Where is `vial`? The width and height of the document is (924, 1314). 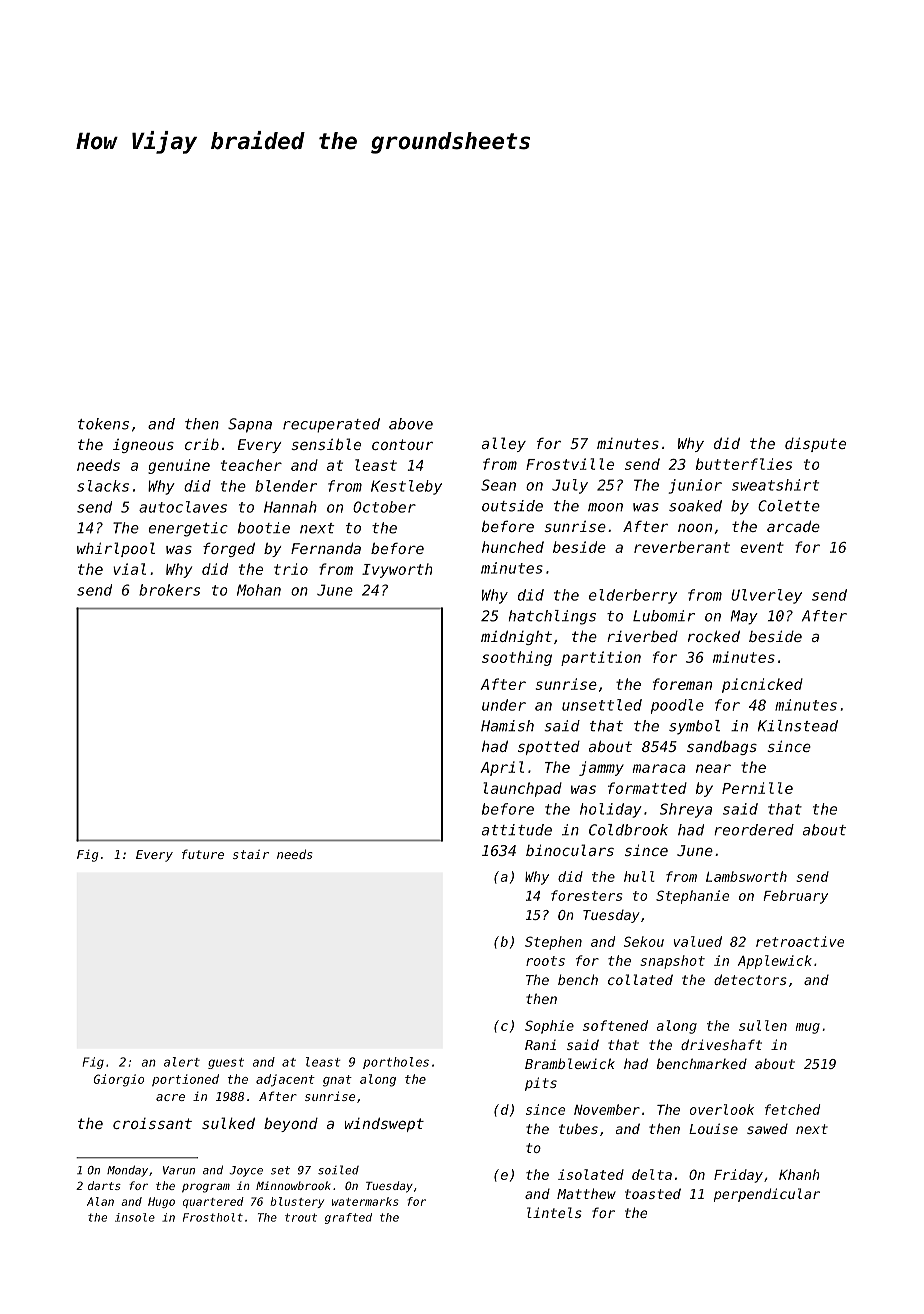
vial is located at coordinates (129, 569).
